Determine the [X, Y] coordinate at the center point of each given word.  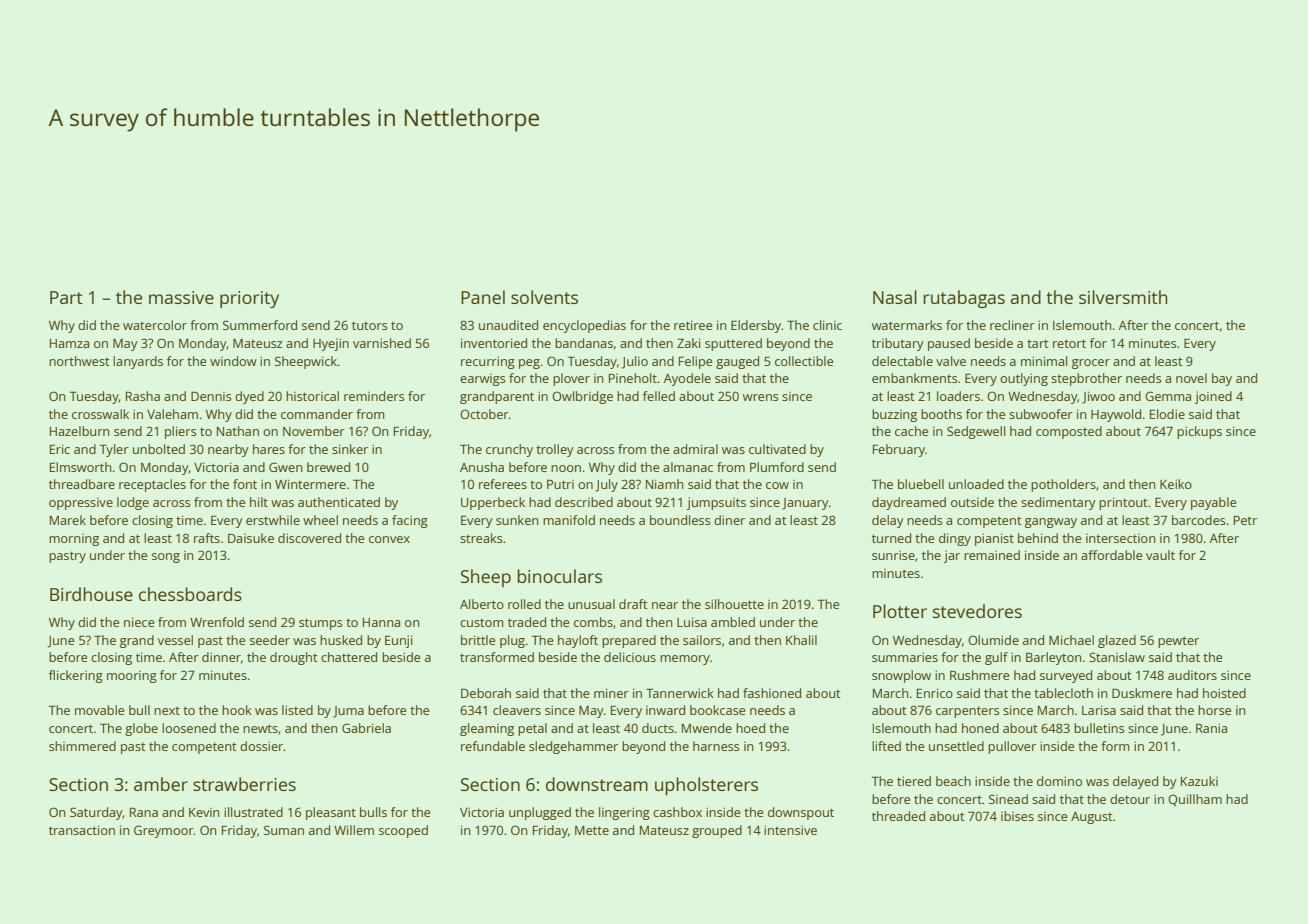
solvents [544, 297]
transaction [82, 830]
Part [66, 297]
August [1092, 818]
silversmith [1123, 297]
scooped [403, 831]
